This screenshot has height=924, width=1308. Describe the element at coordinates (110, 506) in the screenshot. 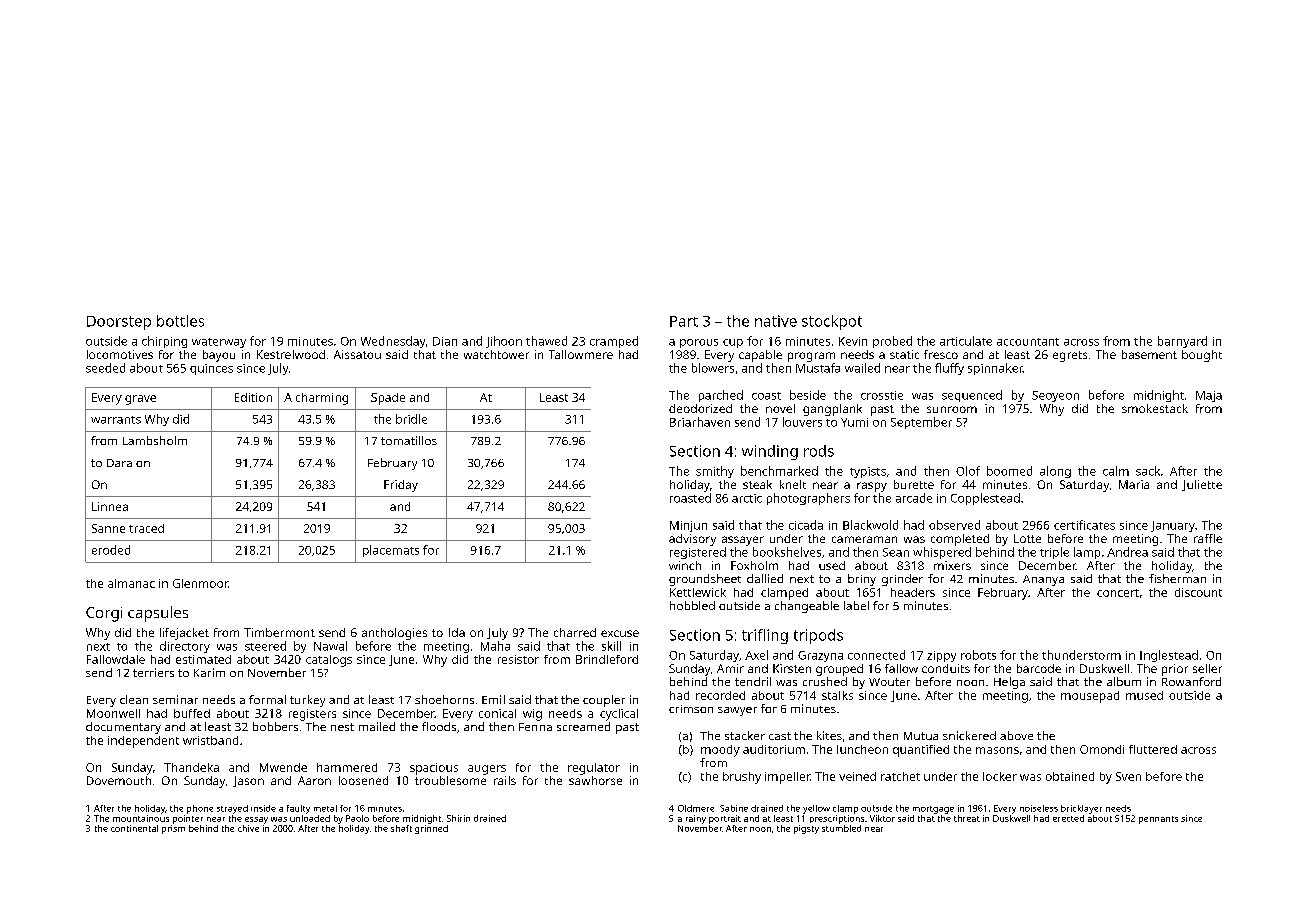

I see `Linnea` at that location.
